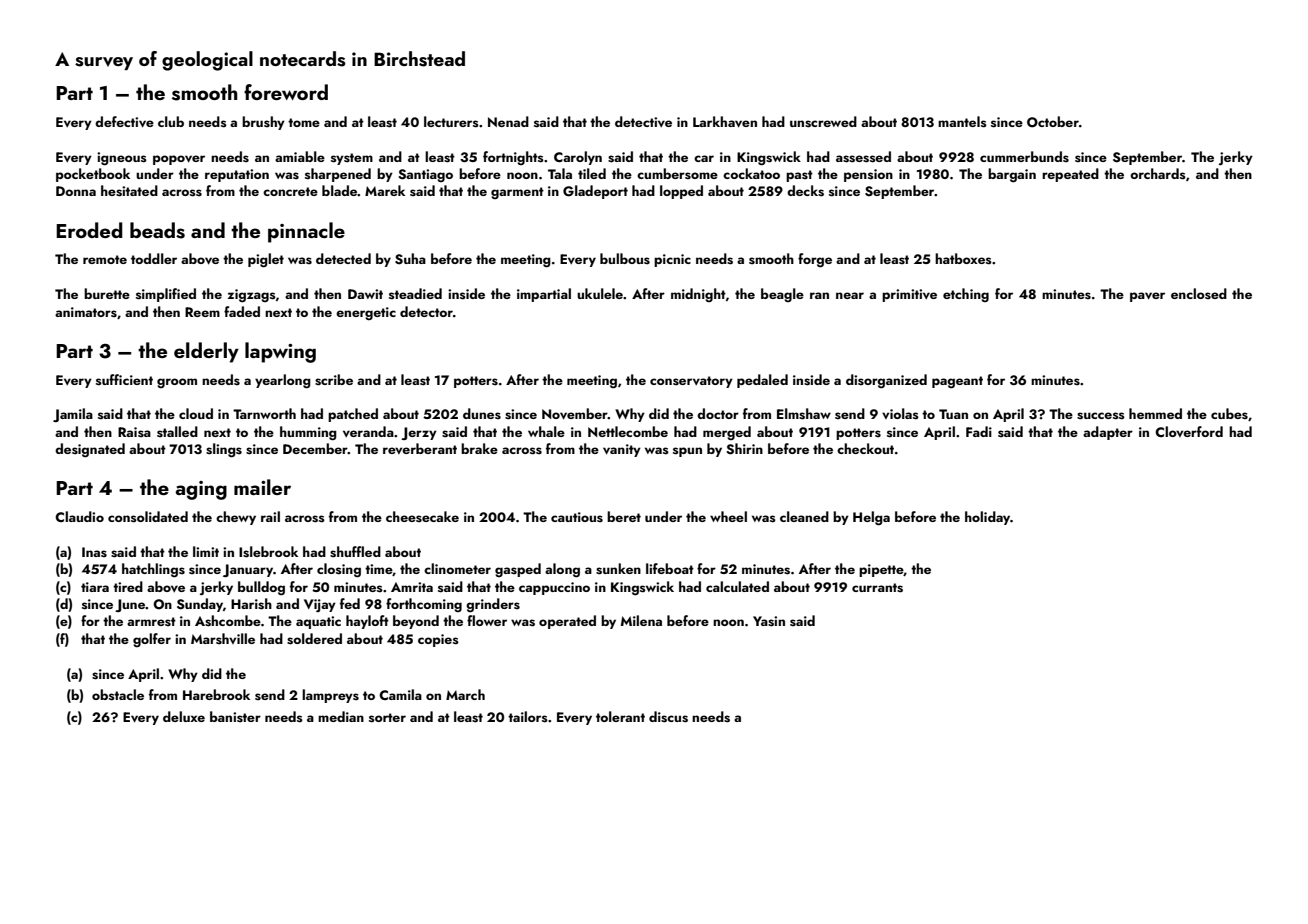 The width and height of the page is (1308, 924). I want to click on pocketbook, so click(93, 175).
